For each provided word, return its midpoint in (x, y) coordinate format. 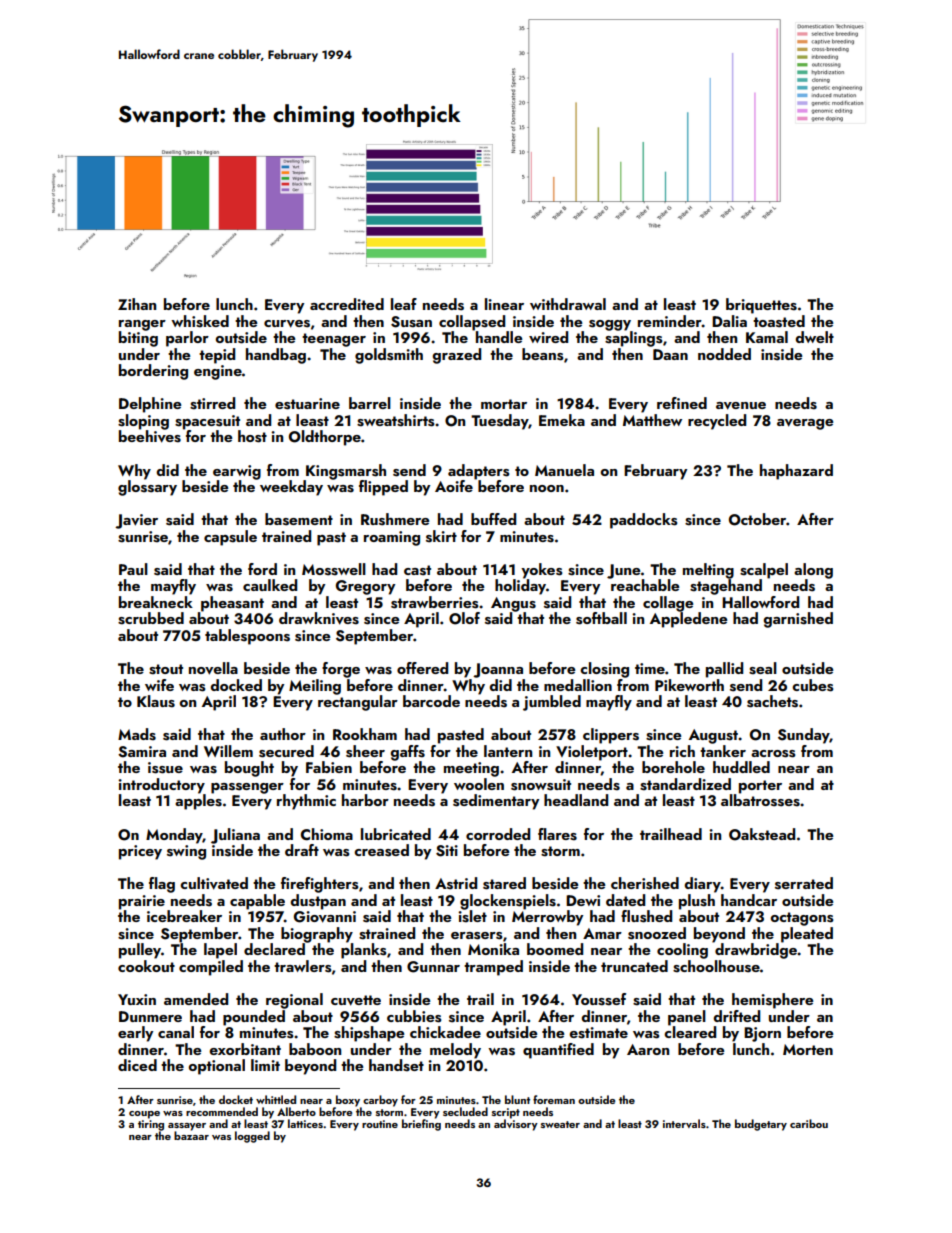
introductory (161, 786)
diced (137, 1065)
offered (422, 668)
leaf (404, 304)
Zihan (137, 304)
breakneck (156, 602)
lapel (220, 951)
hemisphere (773, 1001)
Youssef (599, 999)
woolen (479, 784)
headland (576, 800)
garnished (798, 620)
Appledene (689, 620)
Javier (136, 521)
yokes (541, 571)
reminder (670, 321)
